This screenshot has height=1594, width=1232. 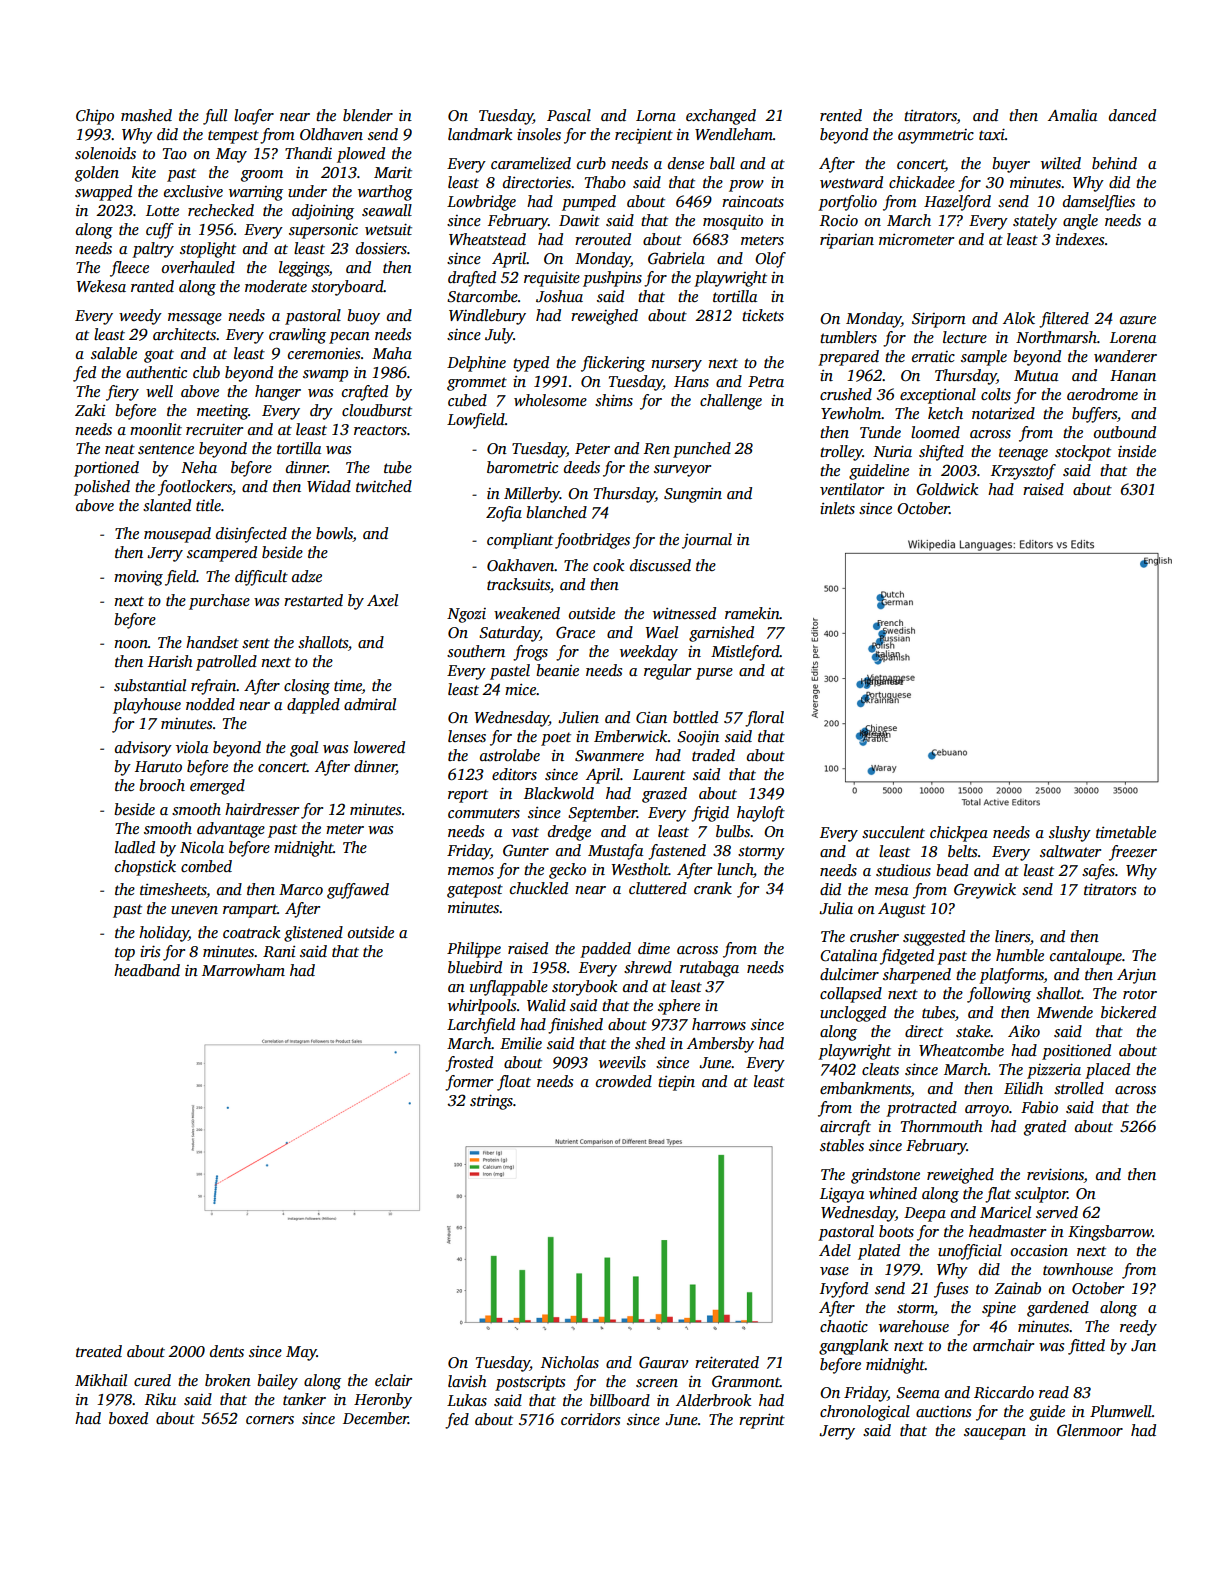 I want to click on cantaloupe, so click(x=1086, y=957).
